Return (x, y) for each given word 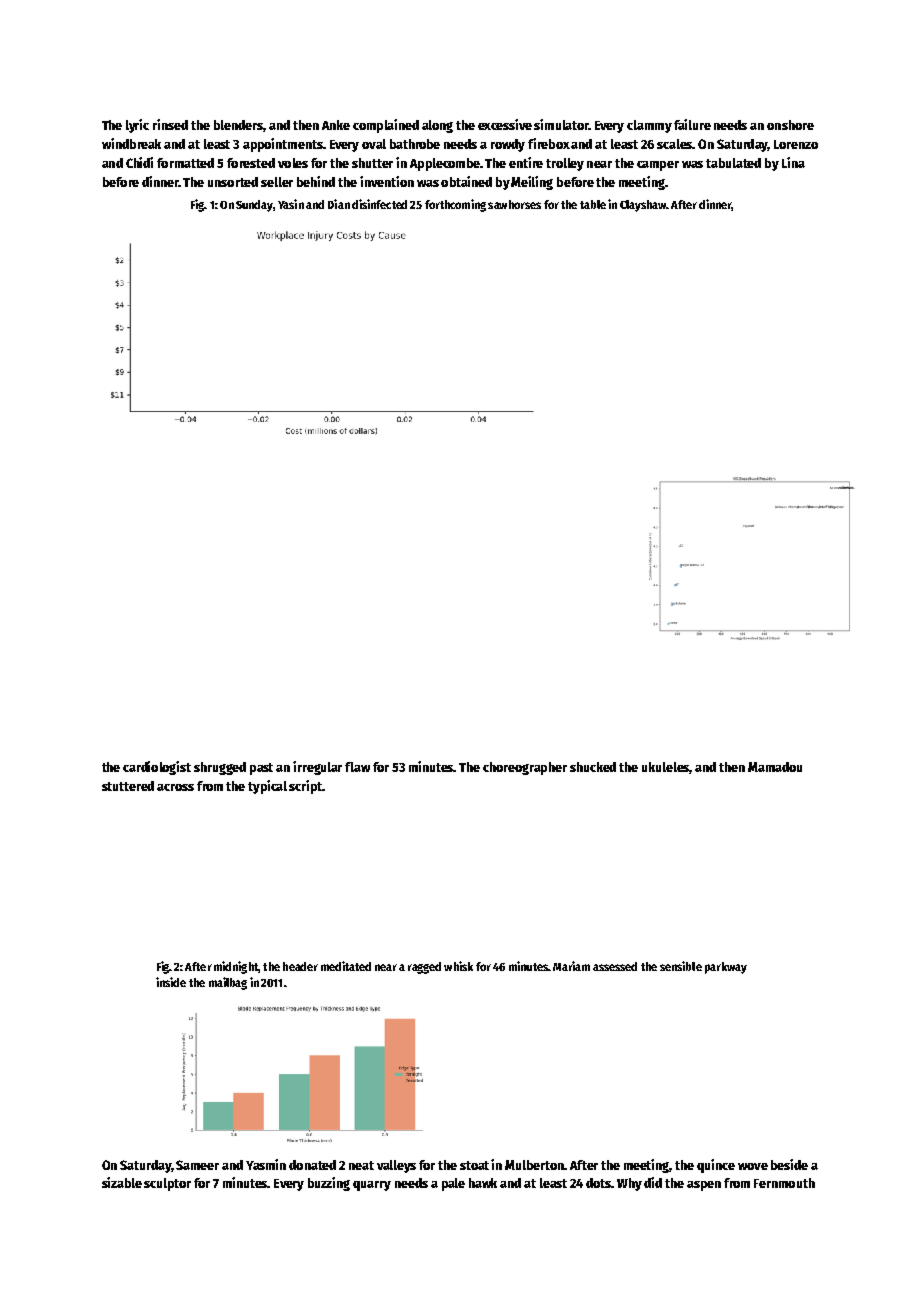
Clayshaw (643, 206)
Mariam (571, 966)
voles (293, 163)
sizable (122, 1182)
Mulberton (534, 1165)
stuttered (128, 786)
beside (789, 1164)
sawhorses (514, 204)
